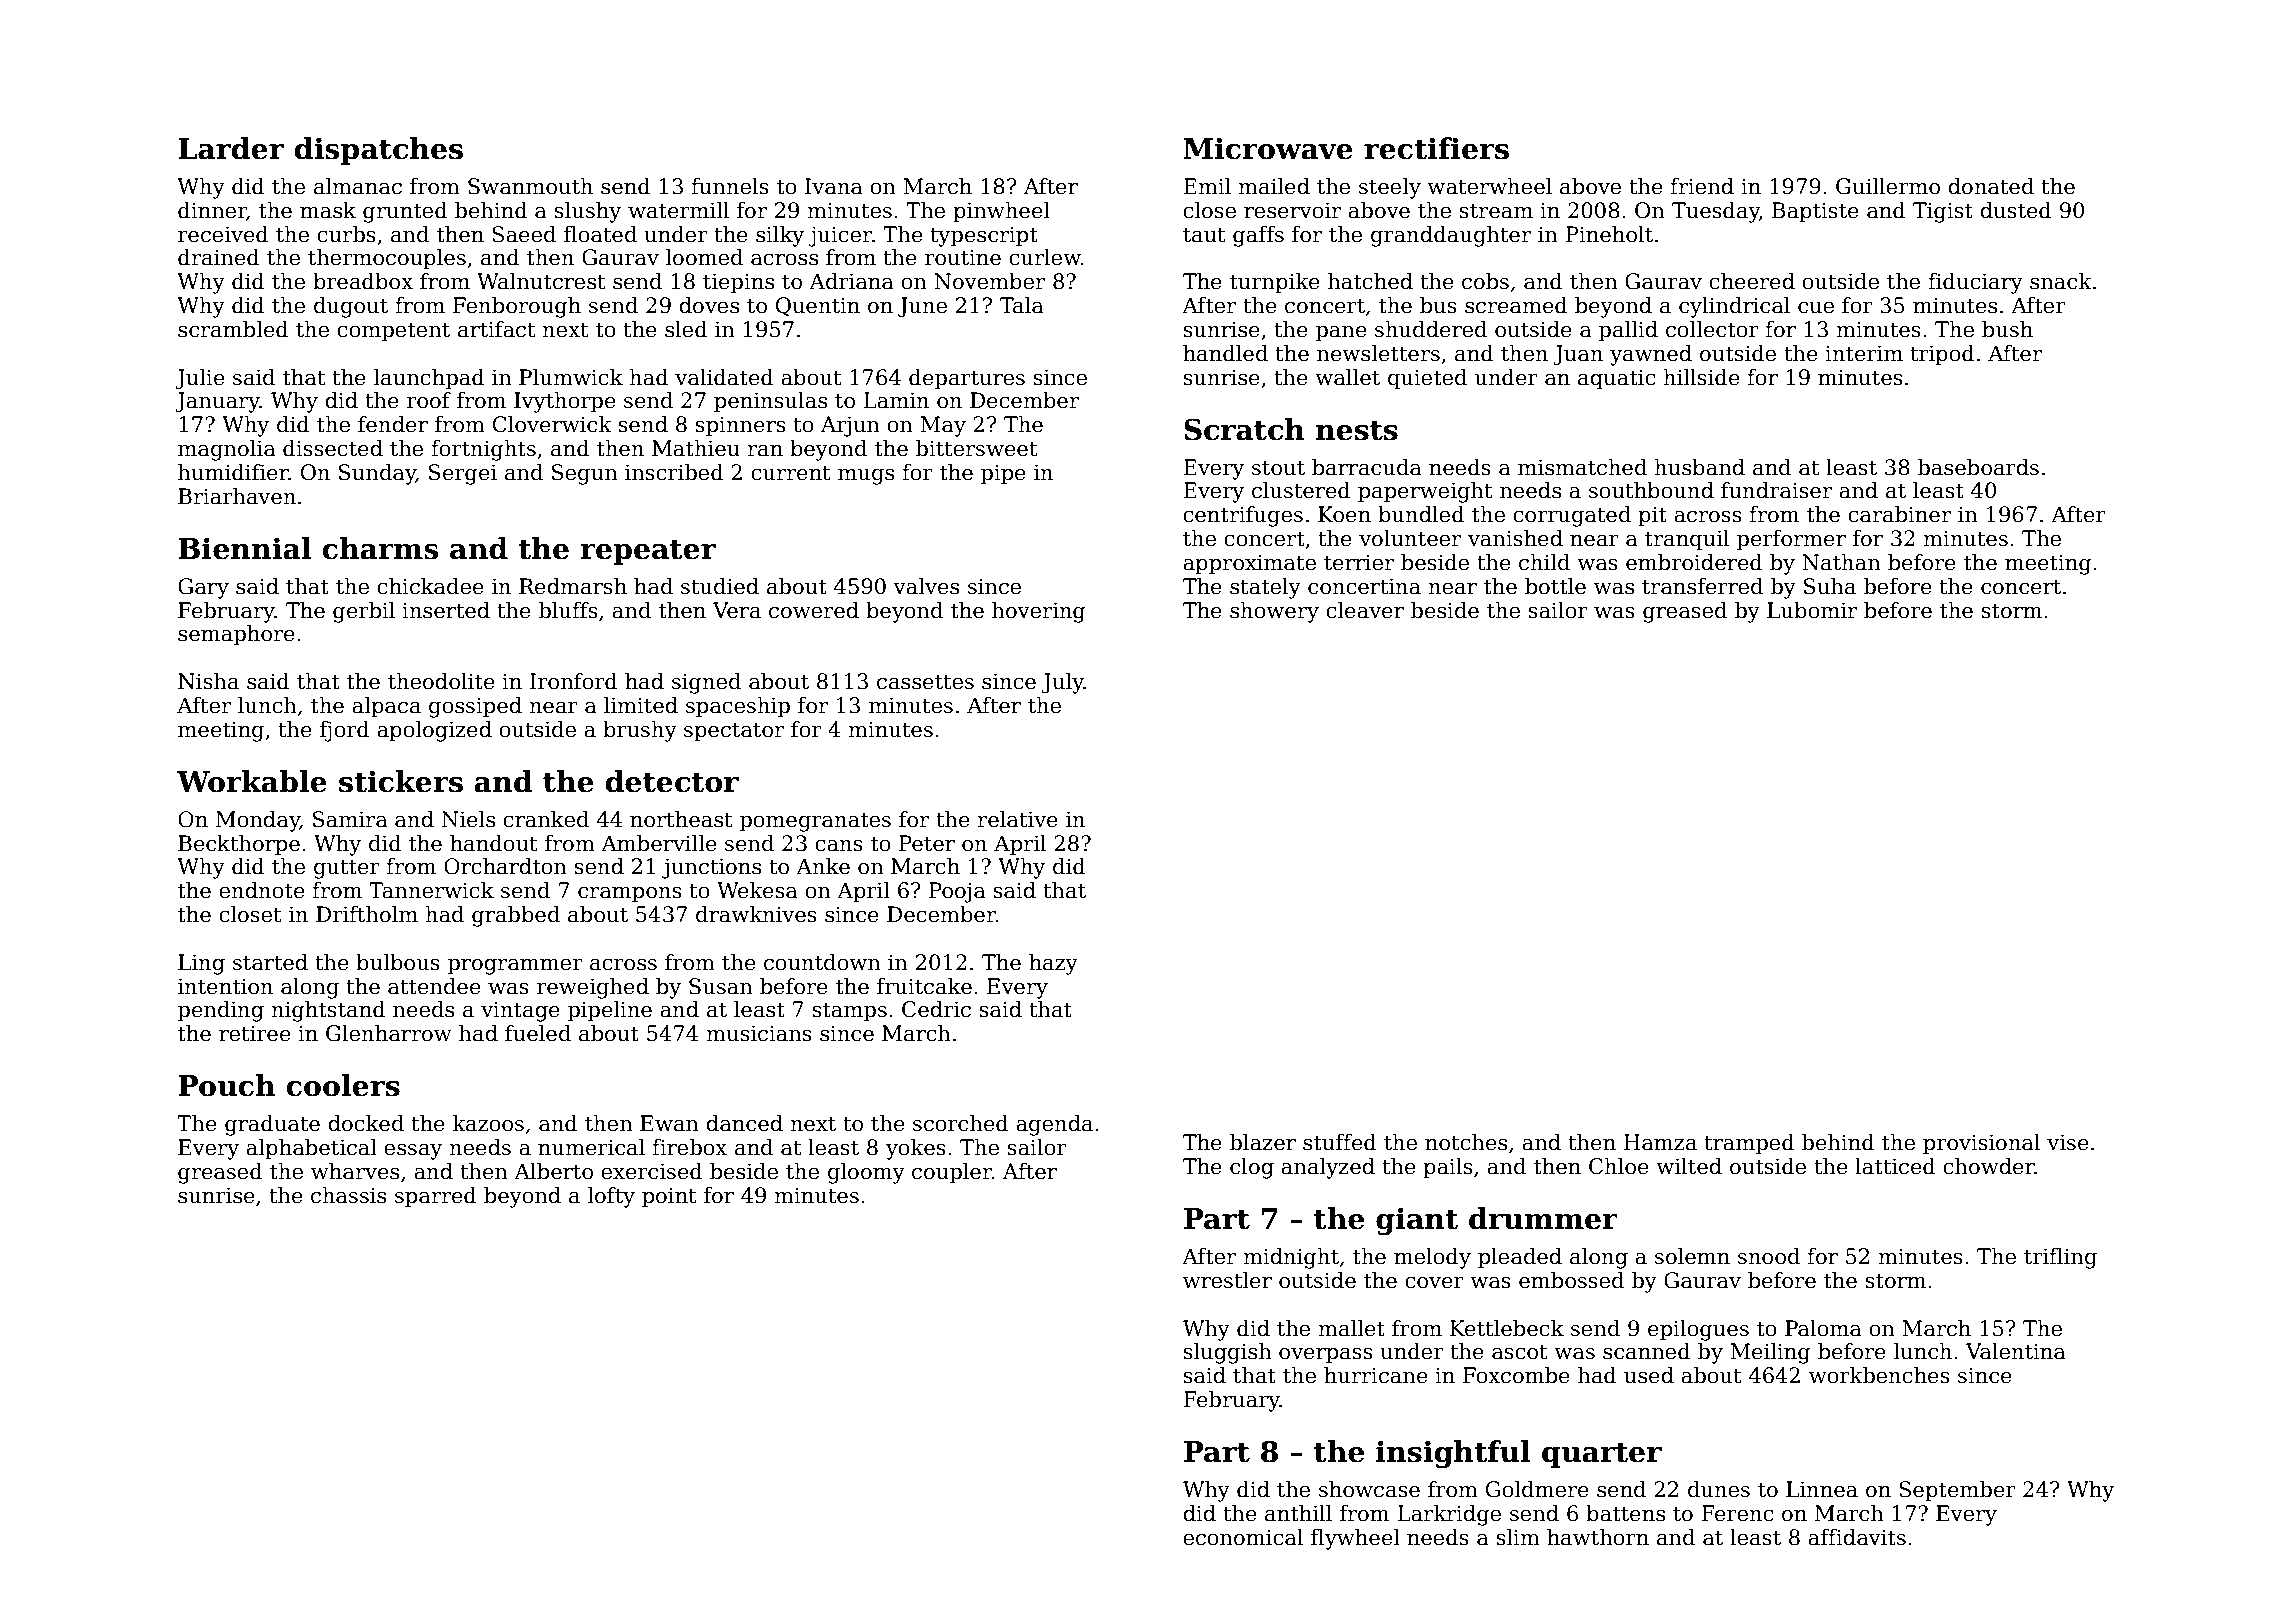  Describe the element at coordinates (1812, 610) in the image. I see `Lubomir` at that location.
